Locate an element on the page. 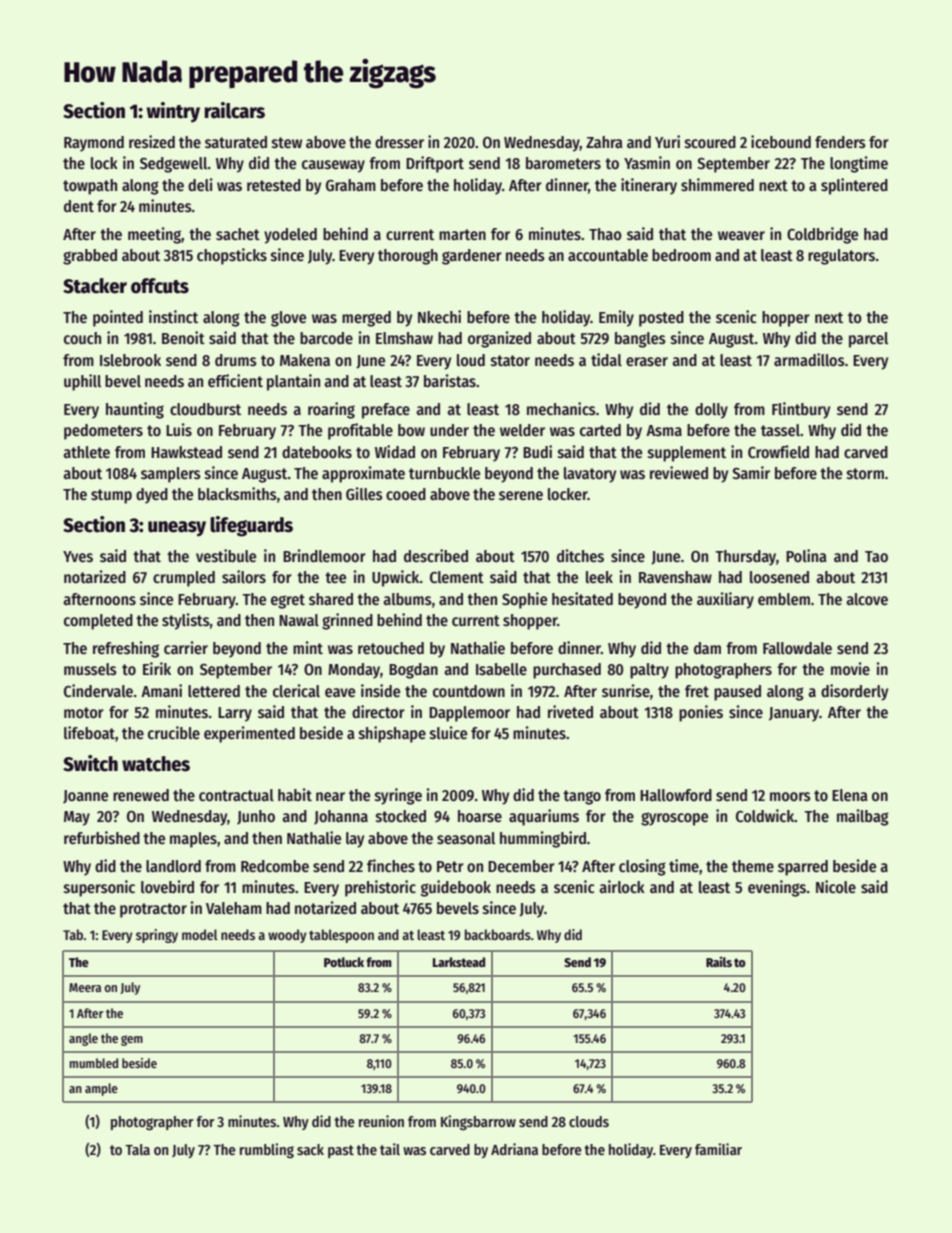 This document has width=952, height=1233. ponies is located at coordinates (701, 713).
